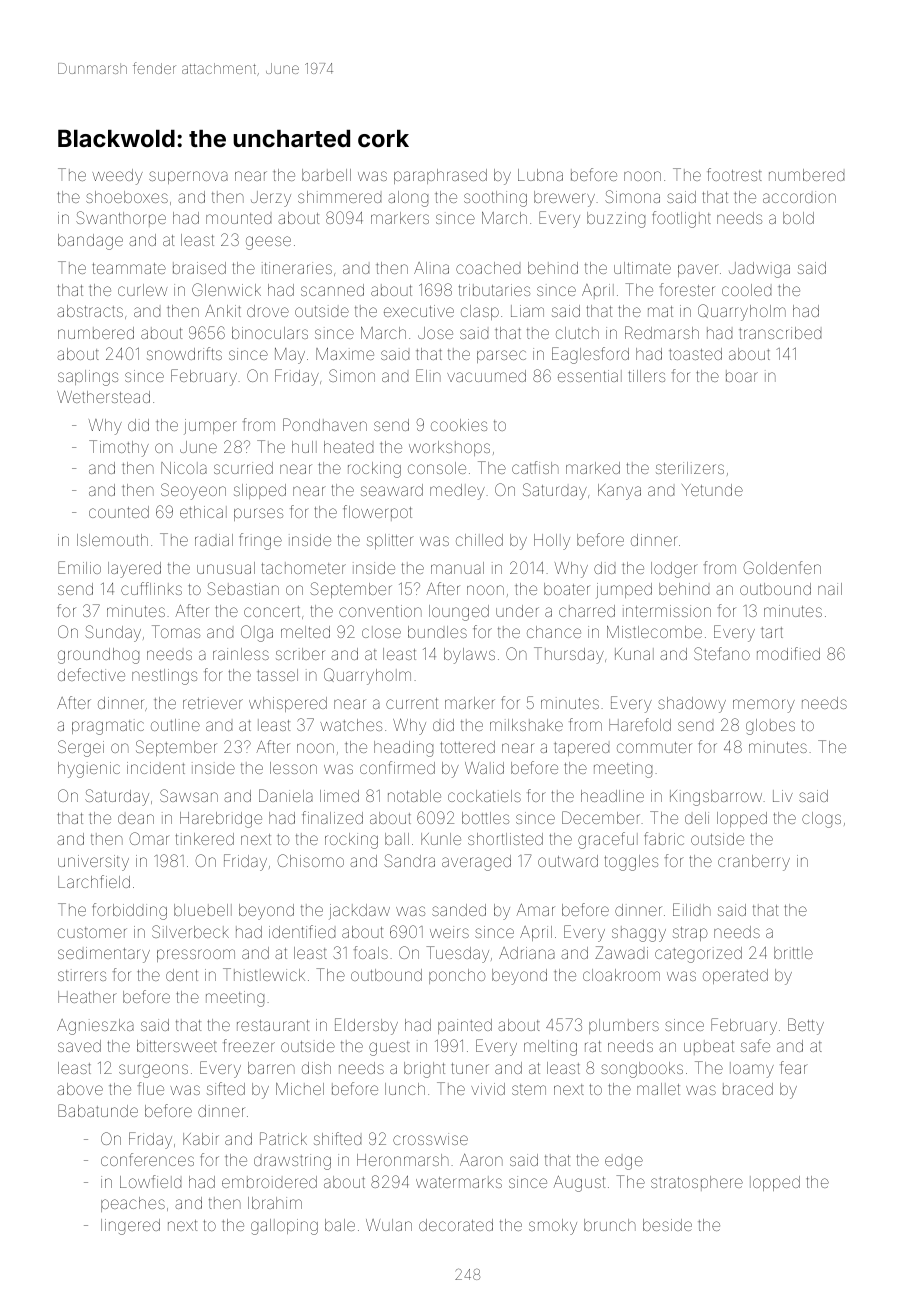 Image resolution: width=908 pixels, height=1316 pixels. I want to click on lingered, so click(130, 1227).
